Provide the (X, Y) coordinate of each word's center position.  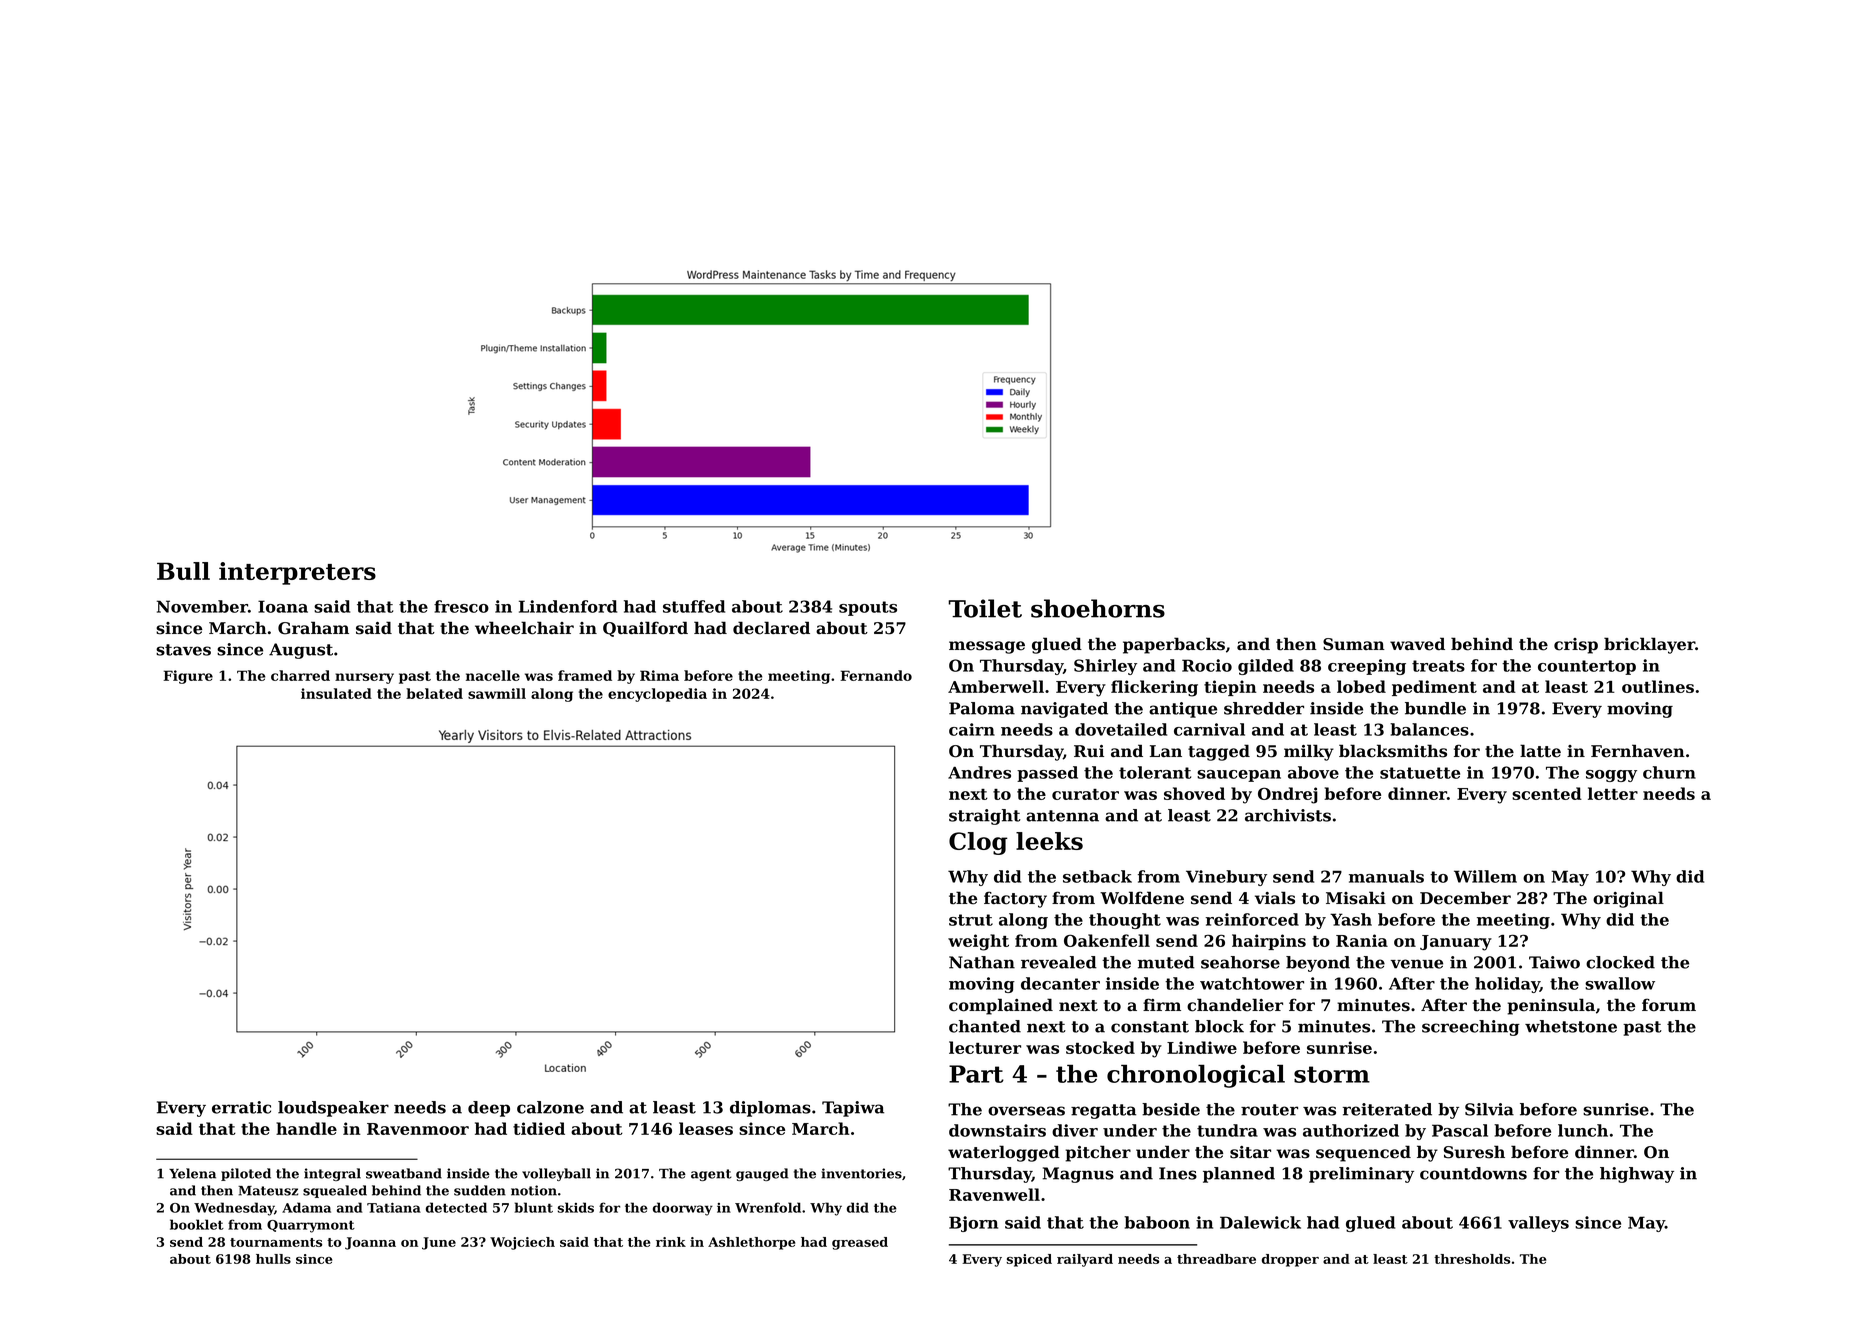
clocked (1620, 962)
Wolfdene (1142, 898)
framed (585, 675)
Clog (978, 843)
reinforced (1252, 919)
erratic (241, 1107)
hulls (273, 1259)
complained (1001, 1006)
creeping (1367, 667)
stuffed (694, 606)
